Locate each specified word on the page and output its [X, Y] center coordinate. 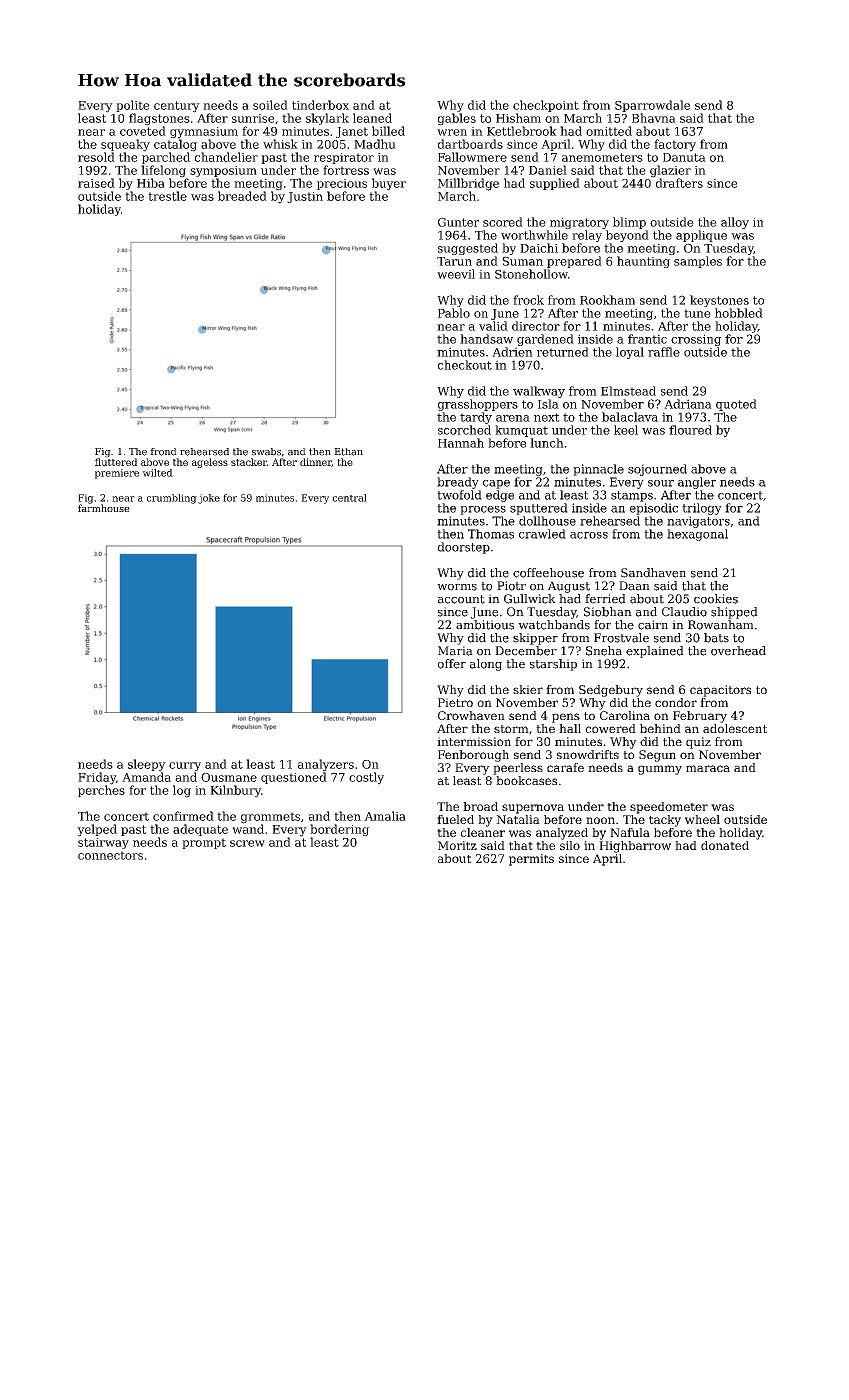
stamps [632, 496]
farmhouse [104, 508]
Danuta [684, 157]
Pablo [454, 313]
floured [690, 430]
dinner [316, 462]
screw [247, 843]
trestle [167, 196]
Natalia [518, 819]
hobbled [739, 313]
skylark [327, 119]
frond [163, 452]
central [349, 498]
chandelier [226, 157]
